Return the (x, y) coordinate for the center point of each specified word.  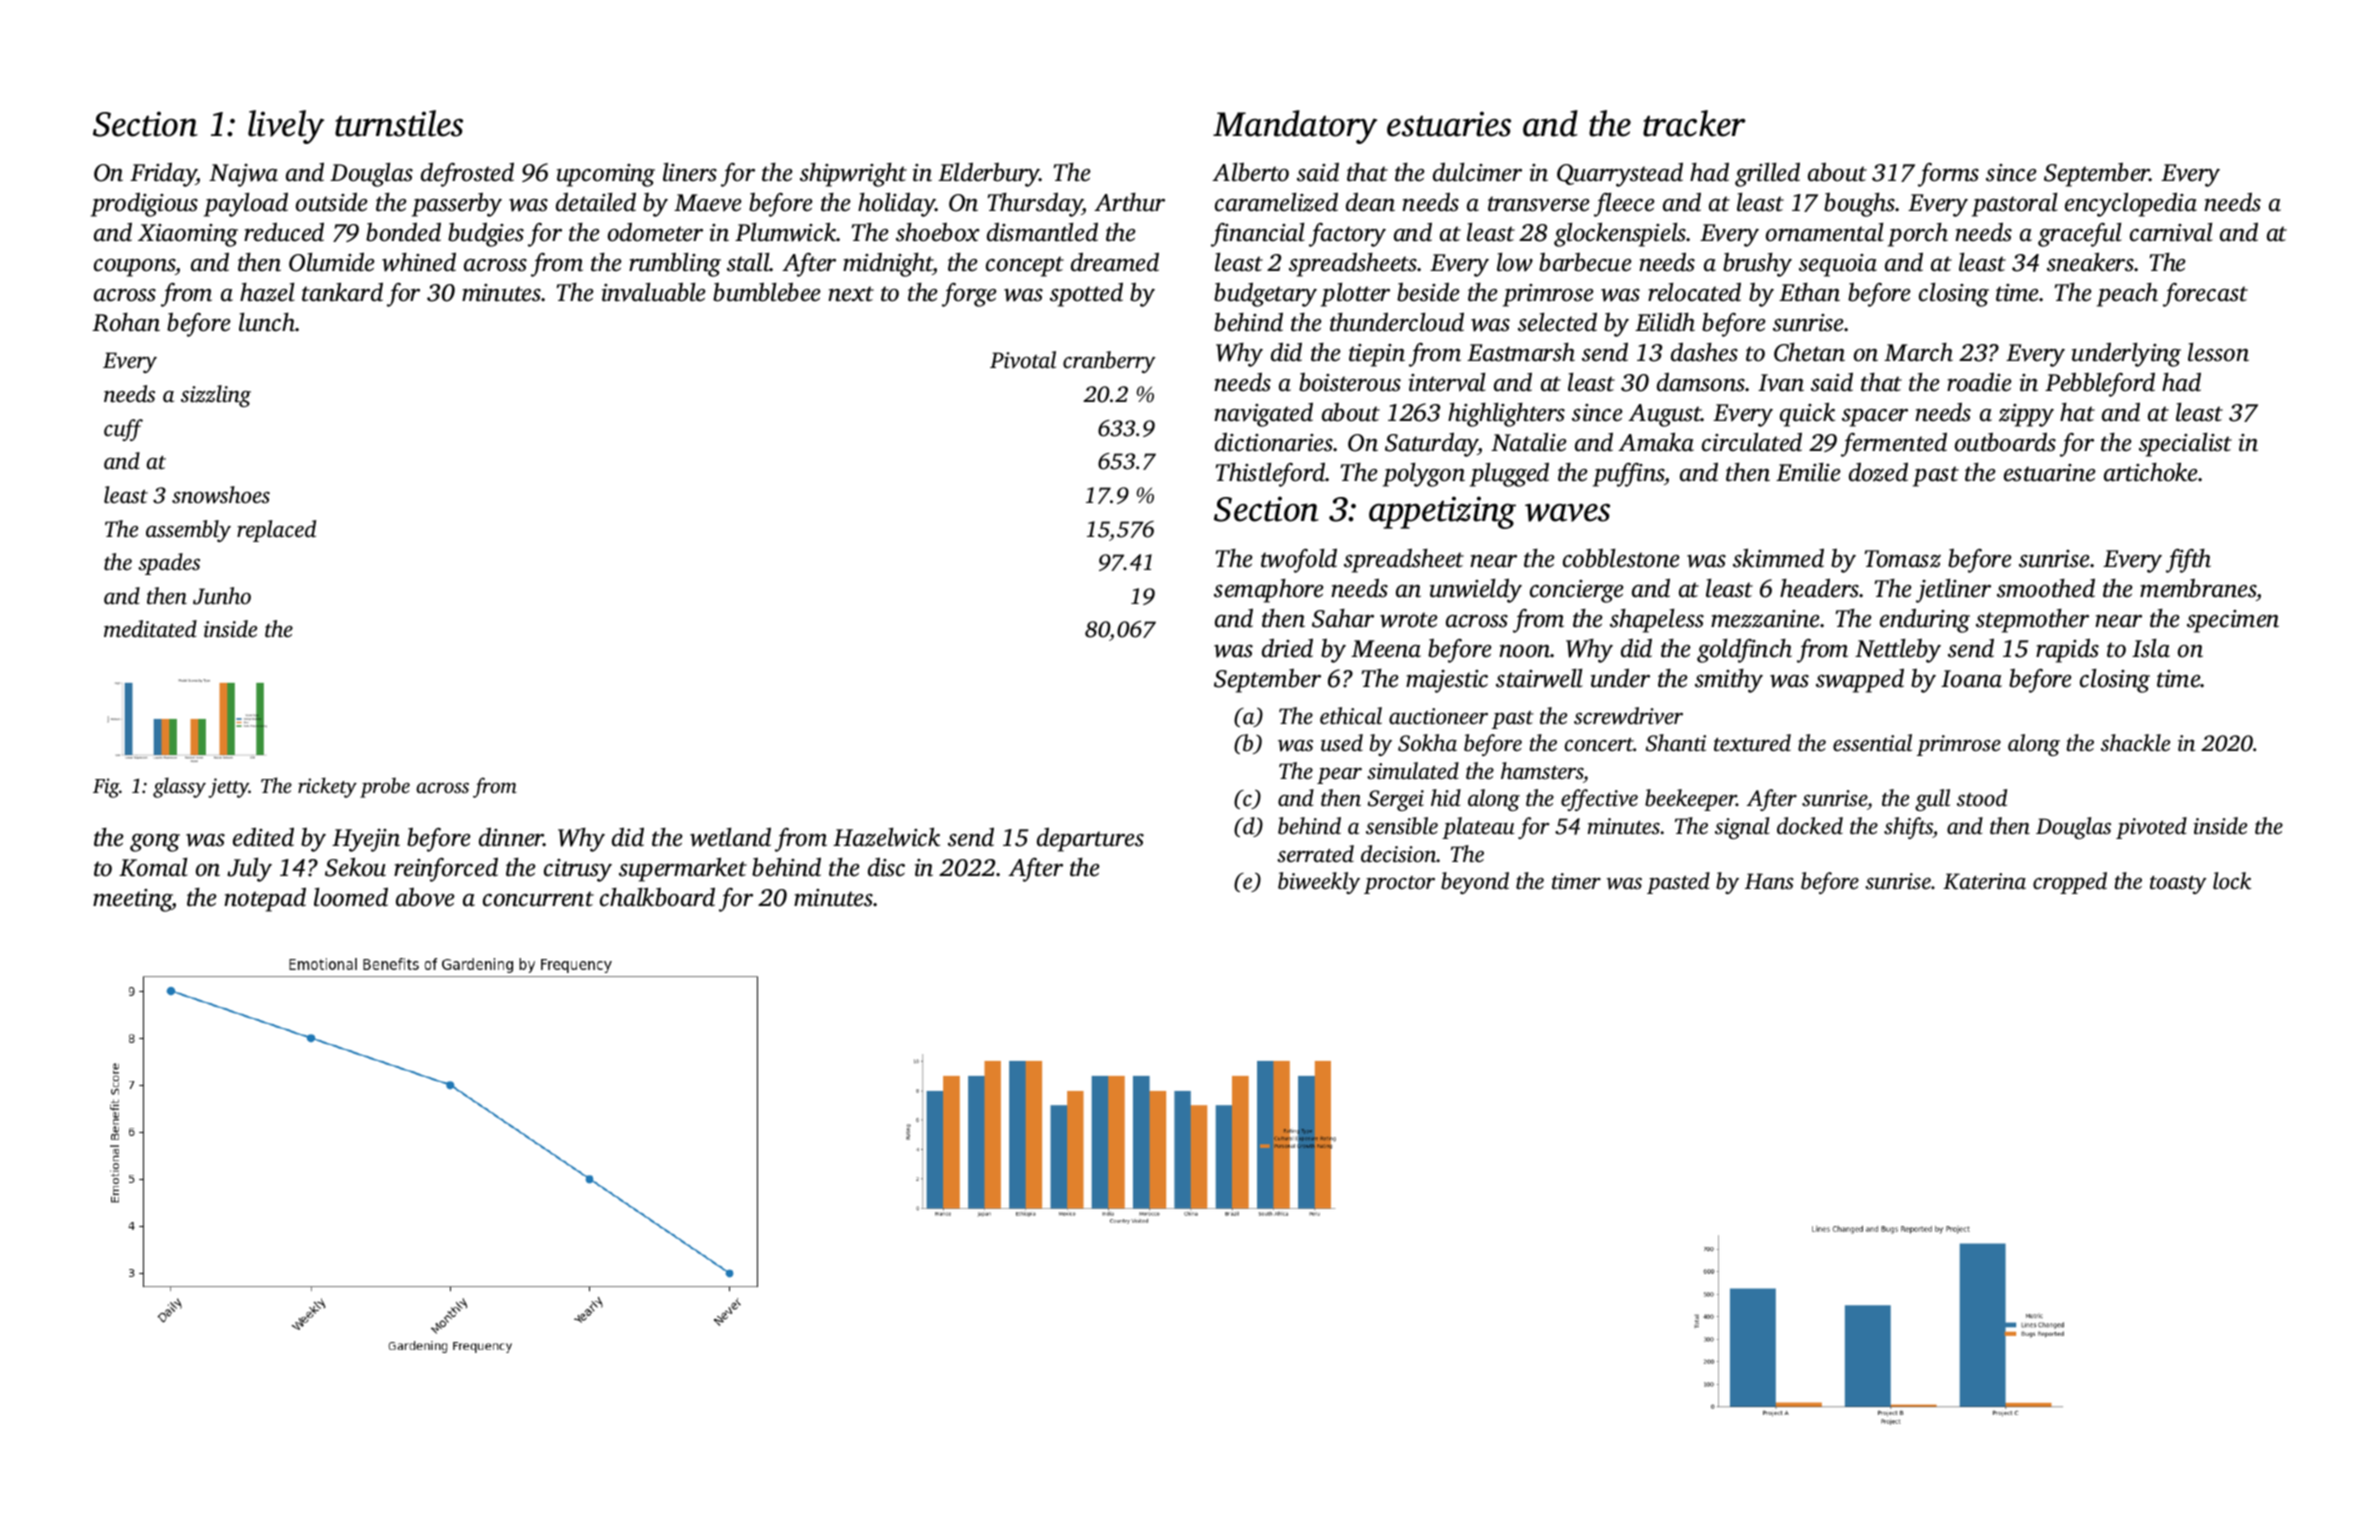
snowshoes (221, 495)
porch (1918, 235)
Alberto (1250, 172)
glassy (179, 787)
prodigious (144, 204)
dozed (1878, 472)
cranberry (1109, 362)
